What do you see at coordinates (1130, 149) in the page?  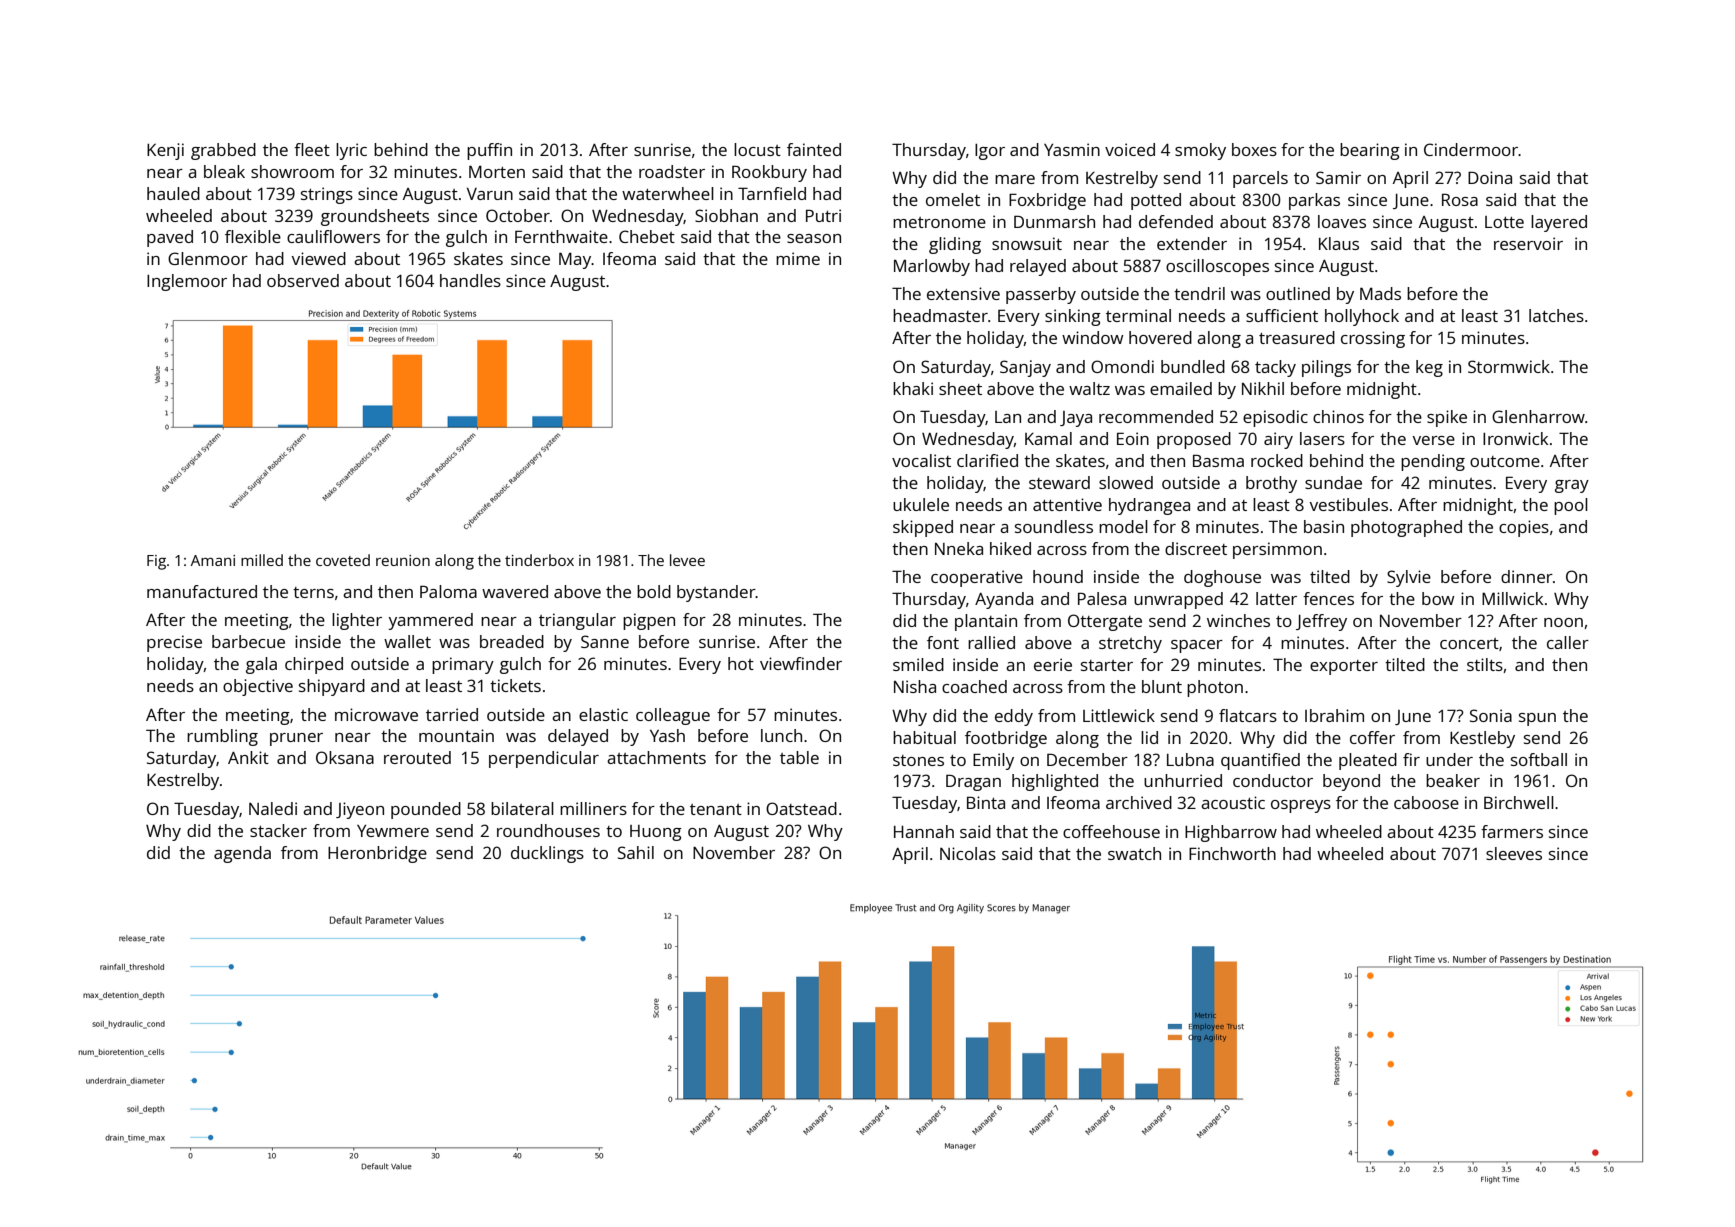 I see `voiced` at bounding box center [1130, 149].
